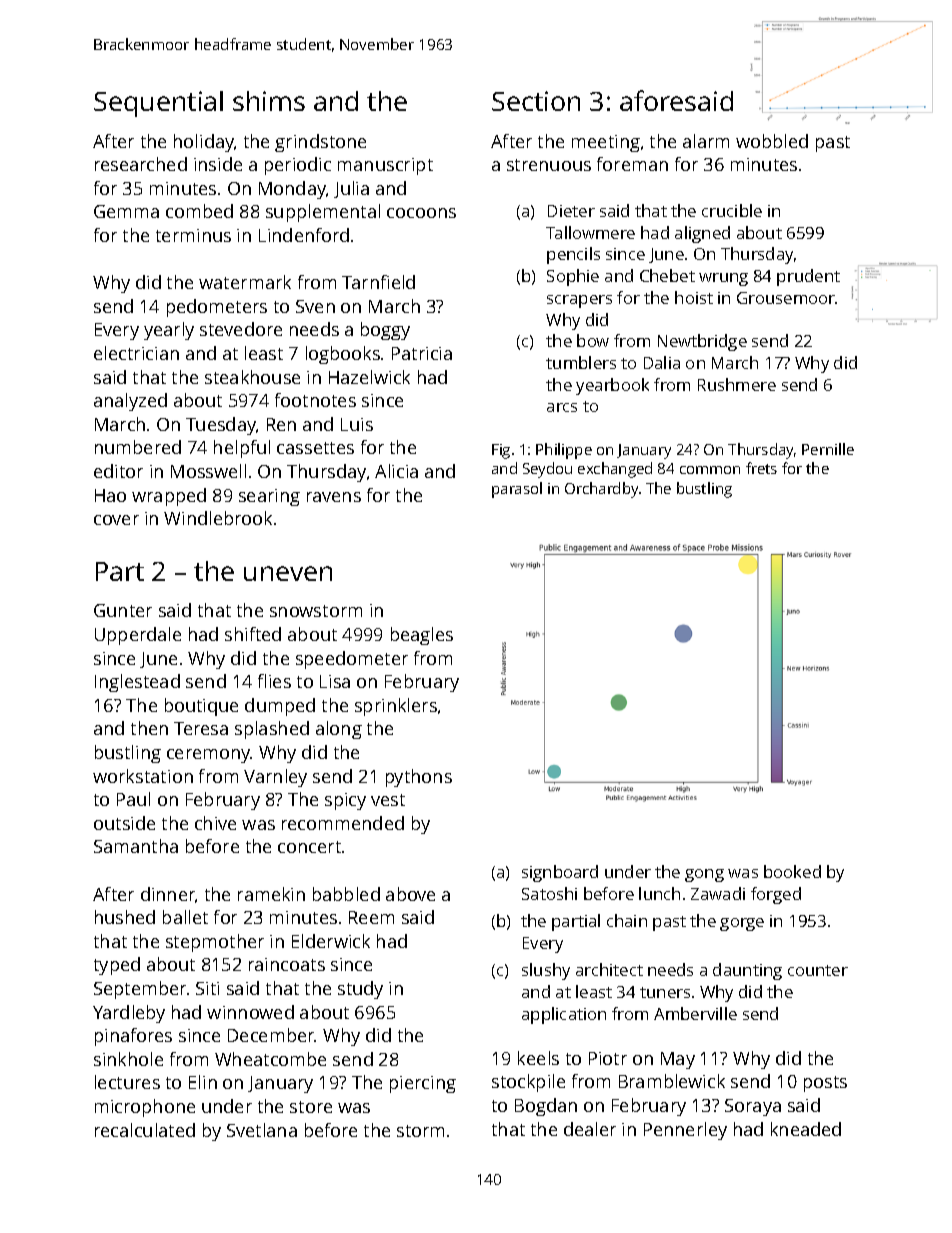 This page has width=952, height=1233. Describe the element at coordinates (590, 1129) in the page. I see `dealer` at that location.
